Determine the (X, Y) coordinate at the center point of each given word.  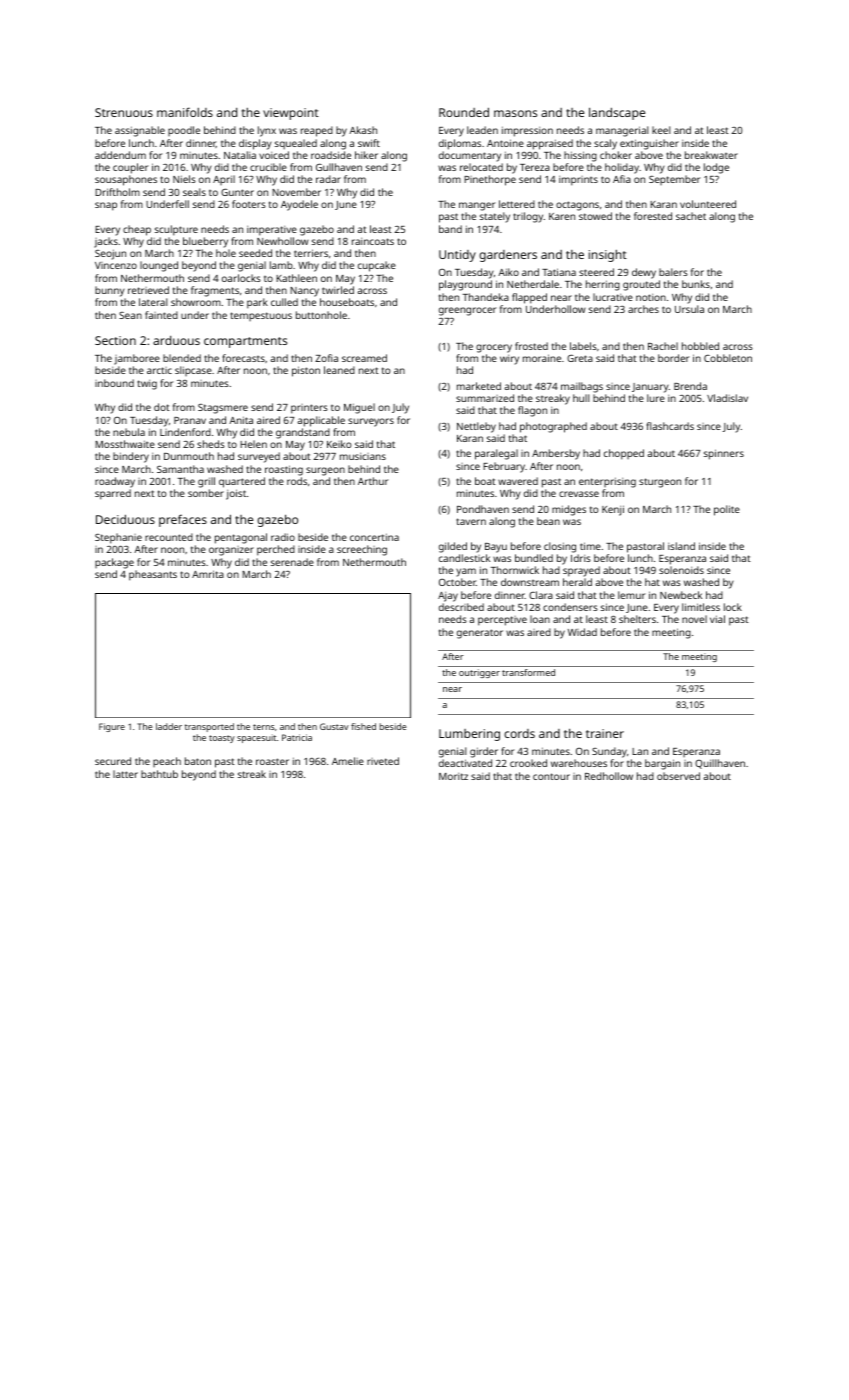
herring (603, 285)
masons (515, 113)
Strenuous (124, 112)
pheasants (153, 575)
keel (661, 130)
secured (113, 761)
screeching (362, 550)
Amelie (348, 761)
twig (147, 385)
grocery (494, 348)
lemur (631, 595)
